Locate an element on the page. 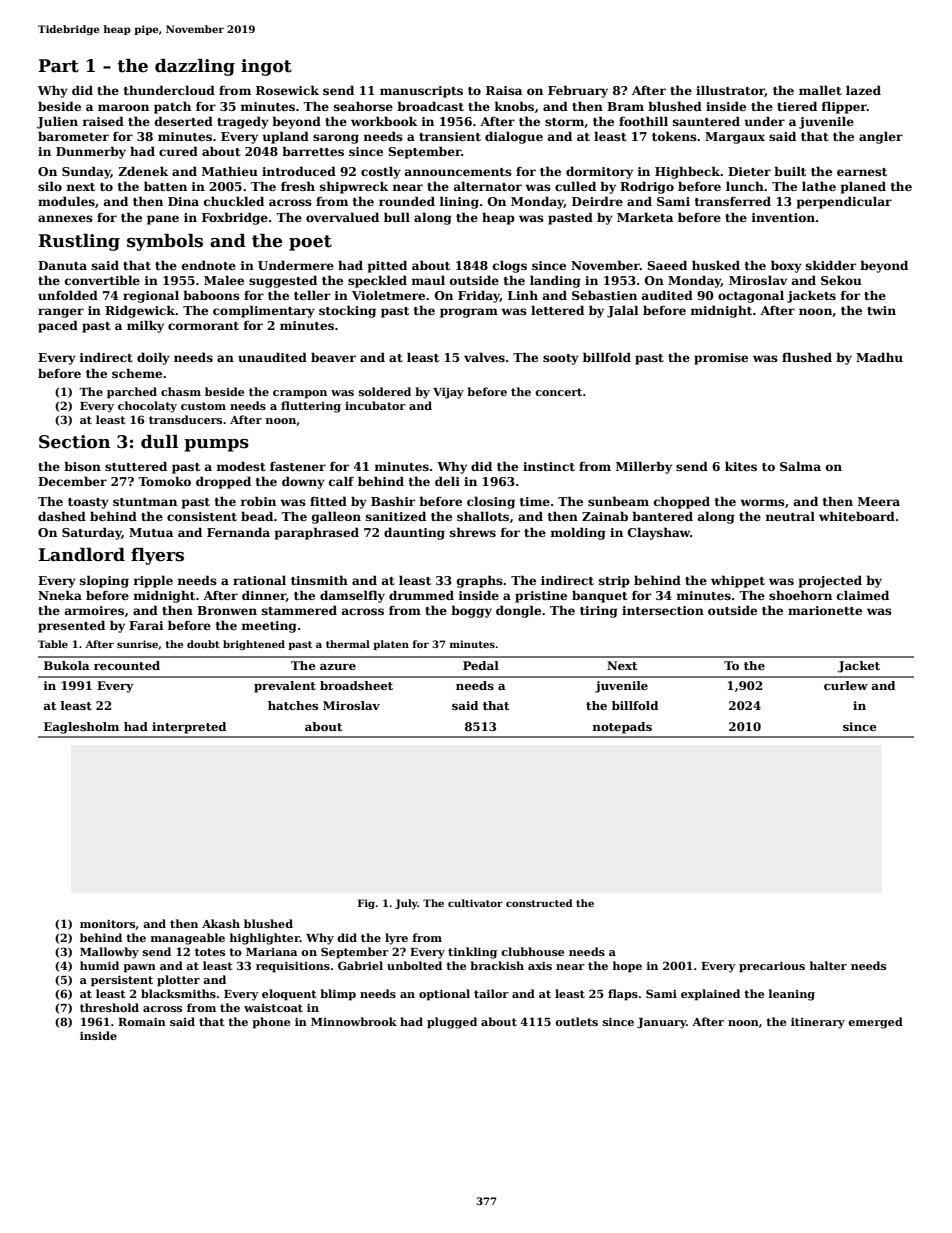 This document has width=952, height=1233. octagonal is located at coordinates (751, 296).
